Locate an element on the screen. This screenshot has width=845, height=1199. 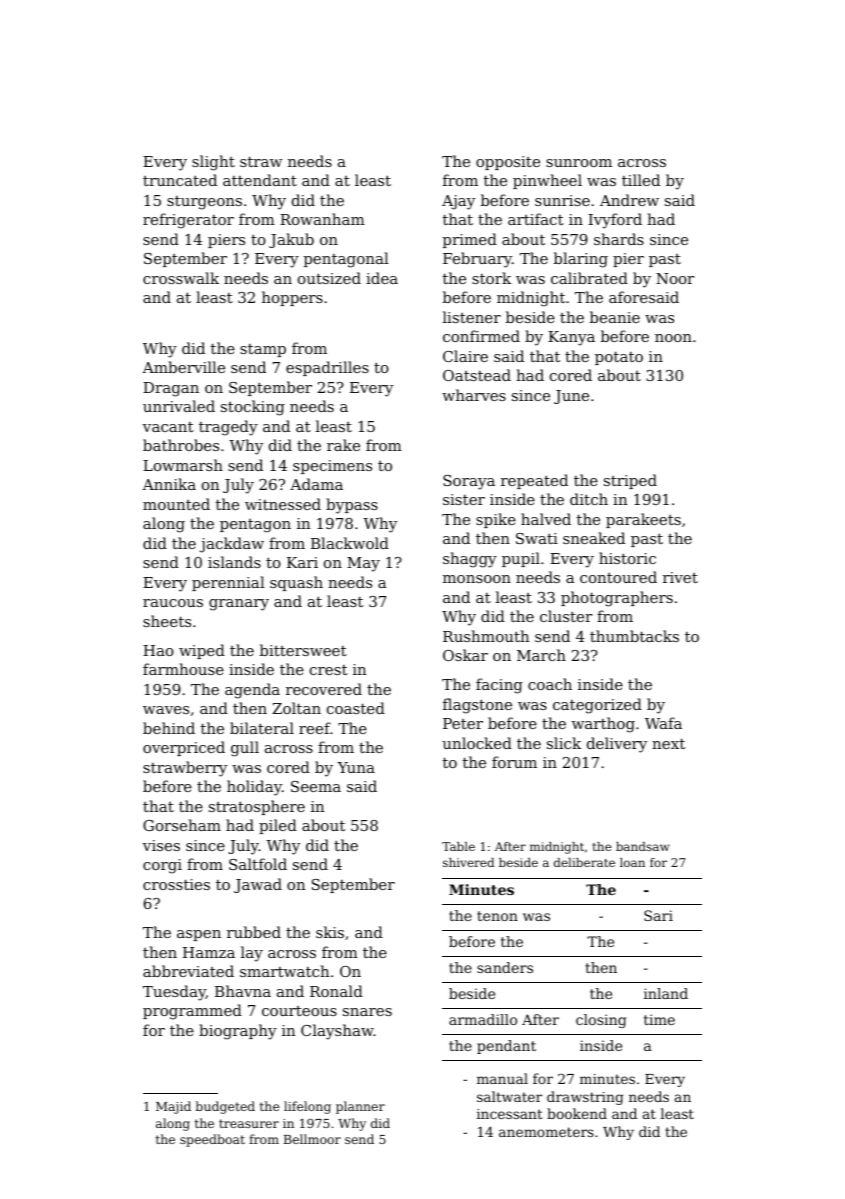
sunroom is located at coordinates (579, 163).
